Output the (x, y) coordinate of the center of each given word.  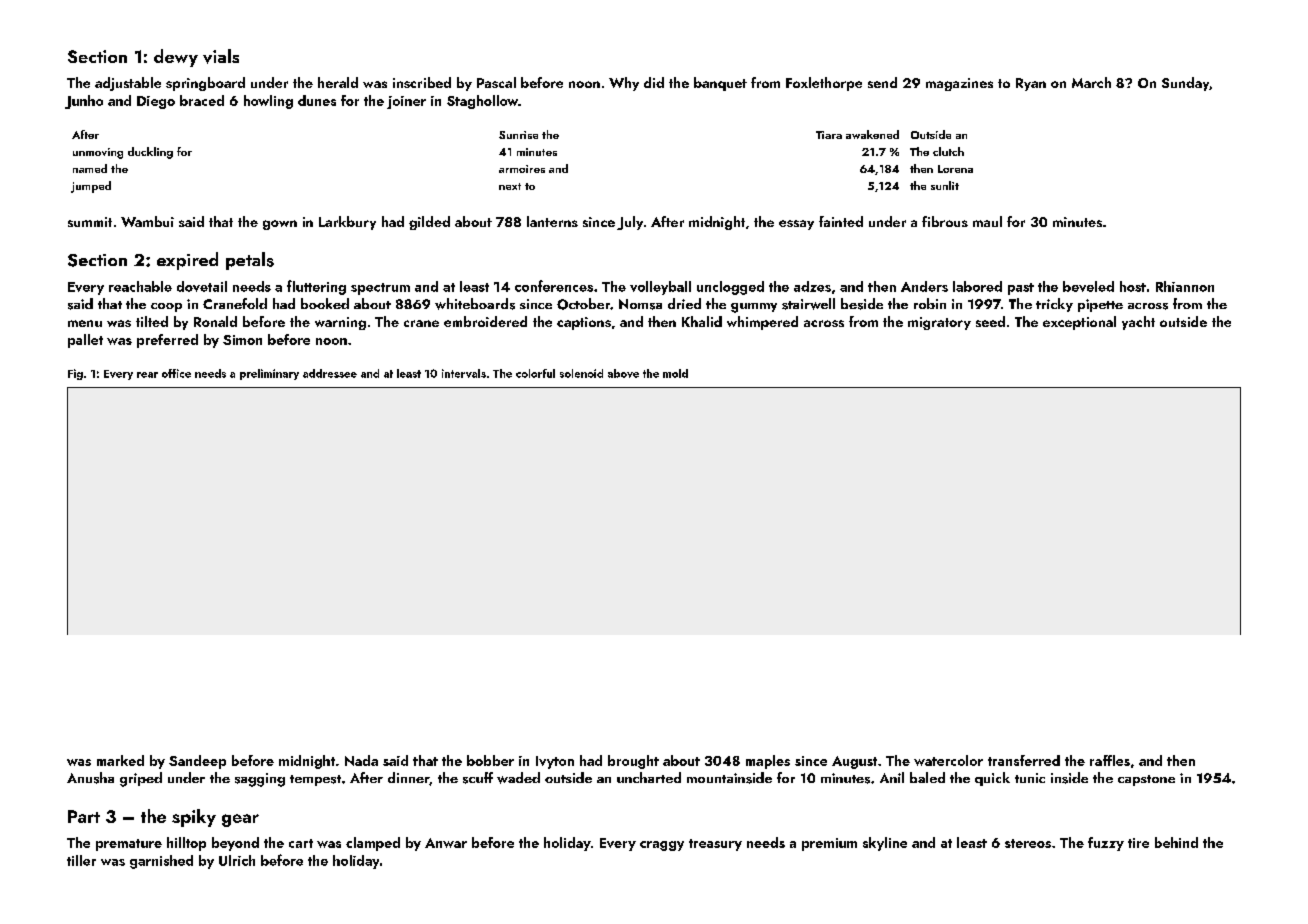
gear (240, 820)
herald (338, 82)
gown (280, 225)
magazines (959, 84)
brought (633, 762)
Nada (361, 760)
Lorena (955, 169)
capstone (1146, 780)
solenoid (581, 373)
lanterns (552, 221)
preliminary (269, 374)
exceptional (1079, 323)
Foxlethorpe (824, 84)
